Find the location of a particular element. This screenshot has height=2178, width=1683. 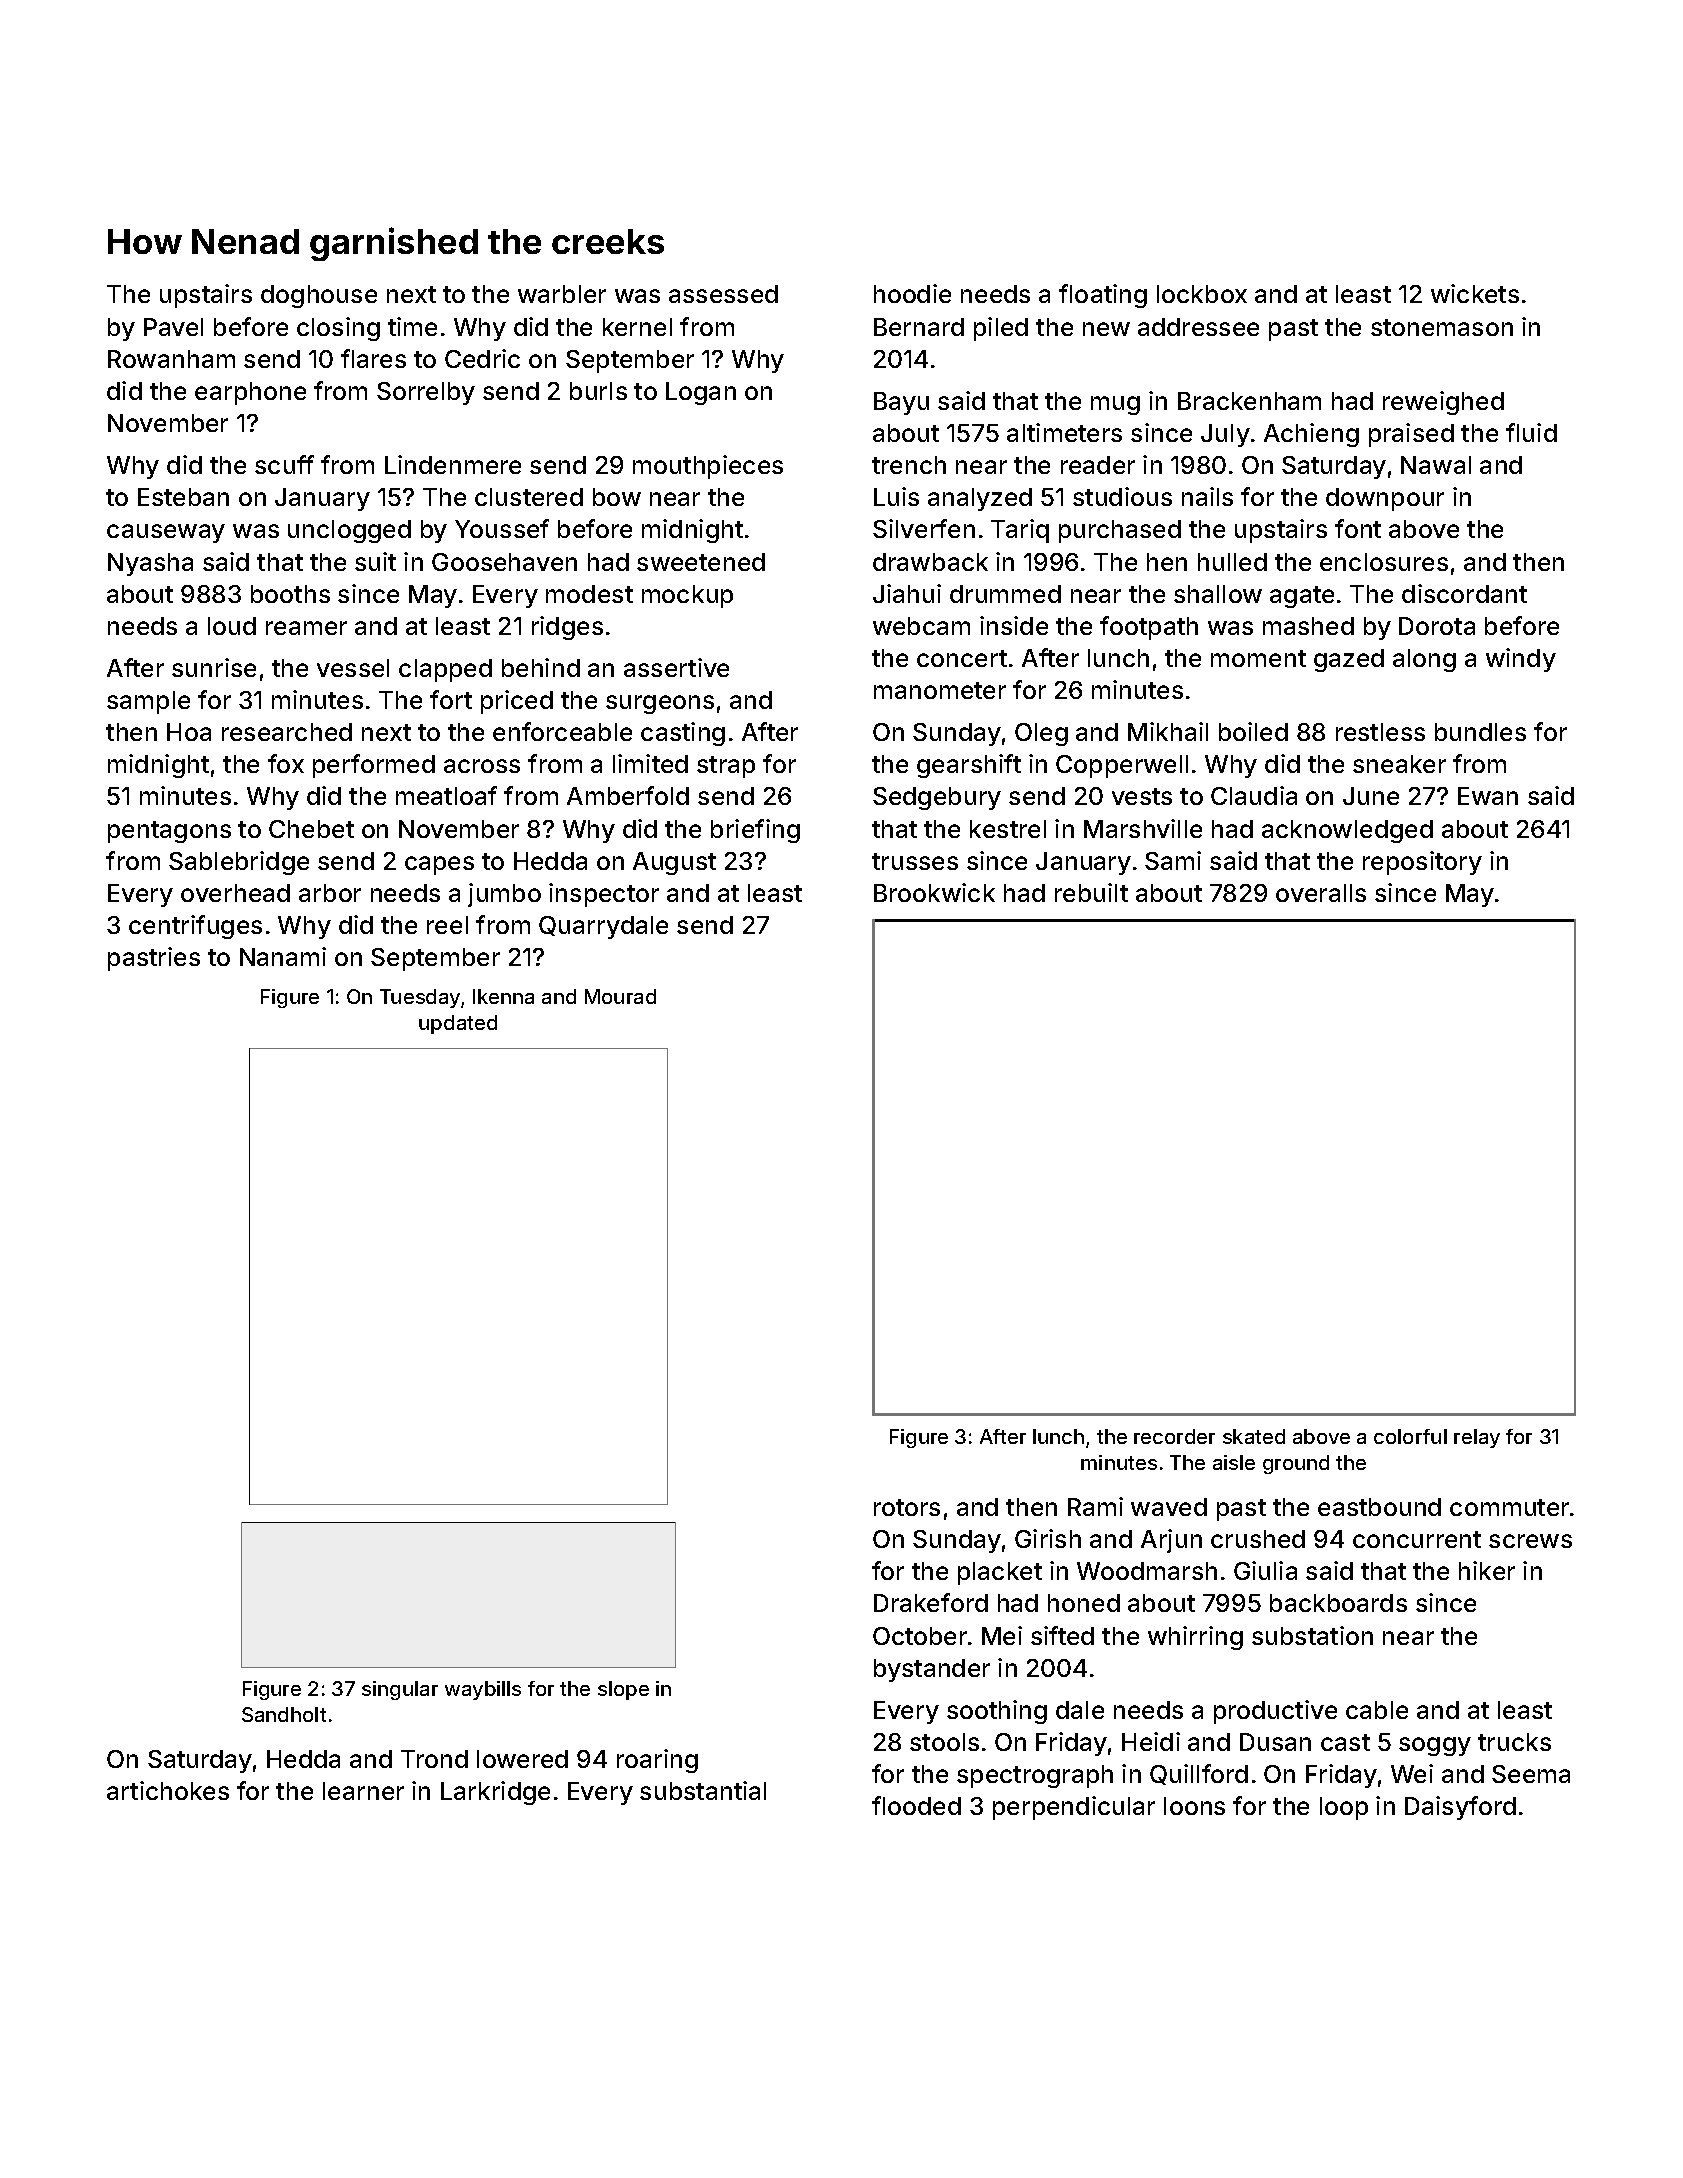

researched is located at coordinates (287, 732).
